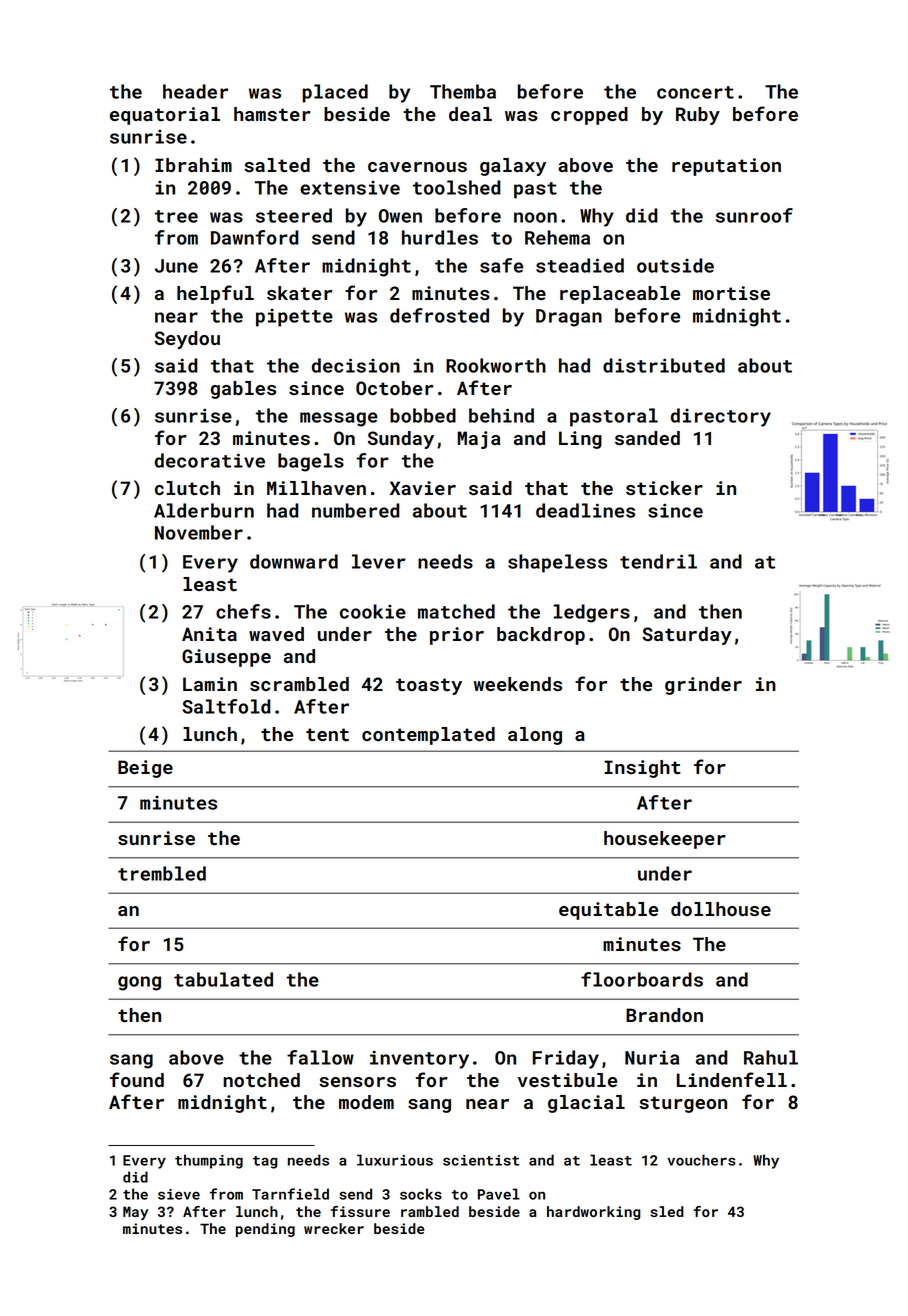 The width and height of the document is (908, 1316). Describe the element at coordinates (557, 237) in the document. I see `Rehema` at that location.
